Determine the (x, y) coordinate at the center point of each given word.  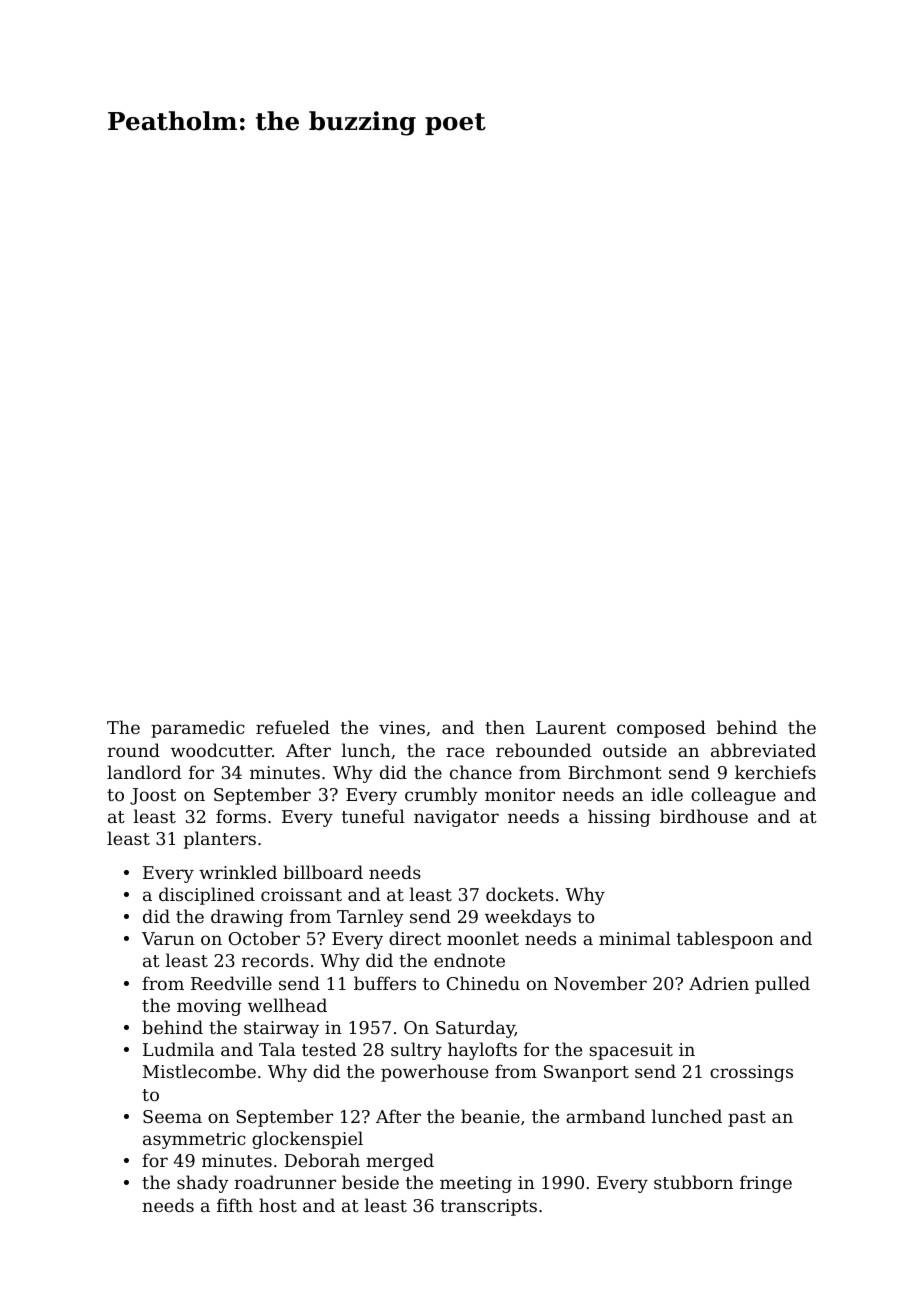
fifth (235, 1205)
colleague (733, 796)
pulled (782, 985)
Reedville (231, 983)
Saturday (475, 1029)
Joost (153, 796)
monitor (520, 794)
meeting (476, 1184)
